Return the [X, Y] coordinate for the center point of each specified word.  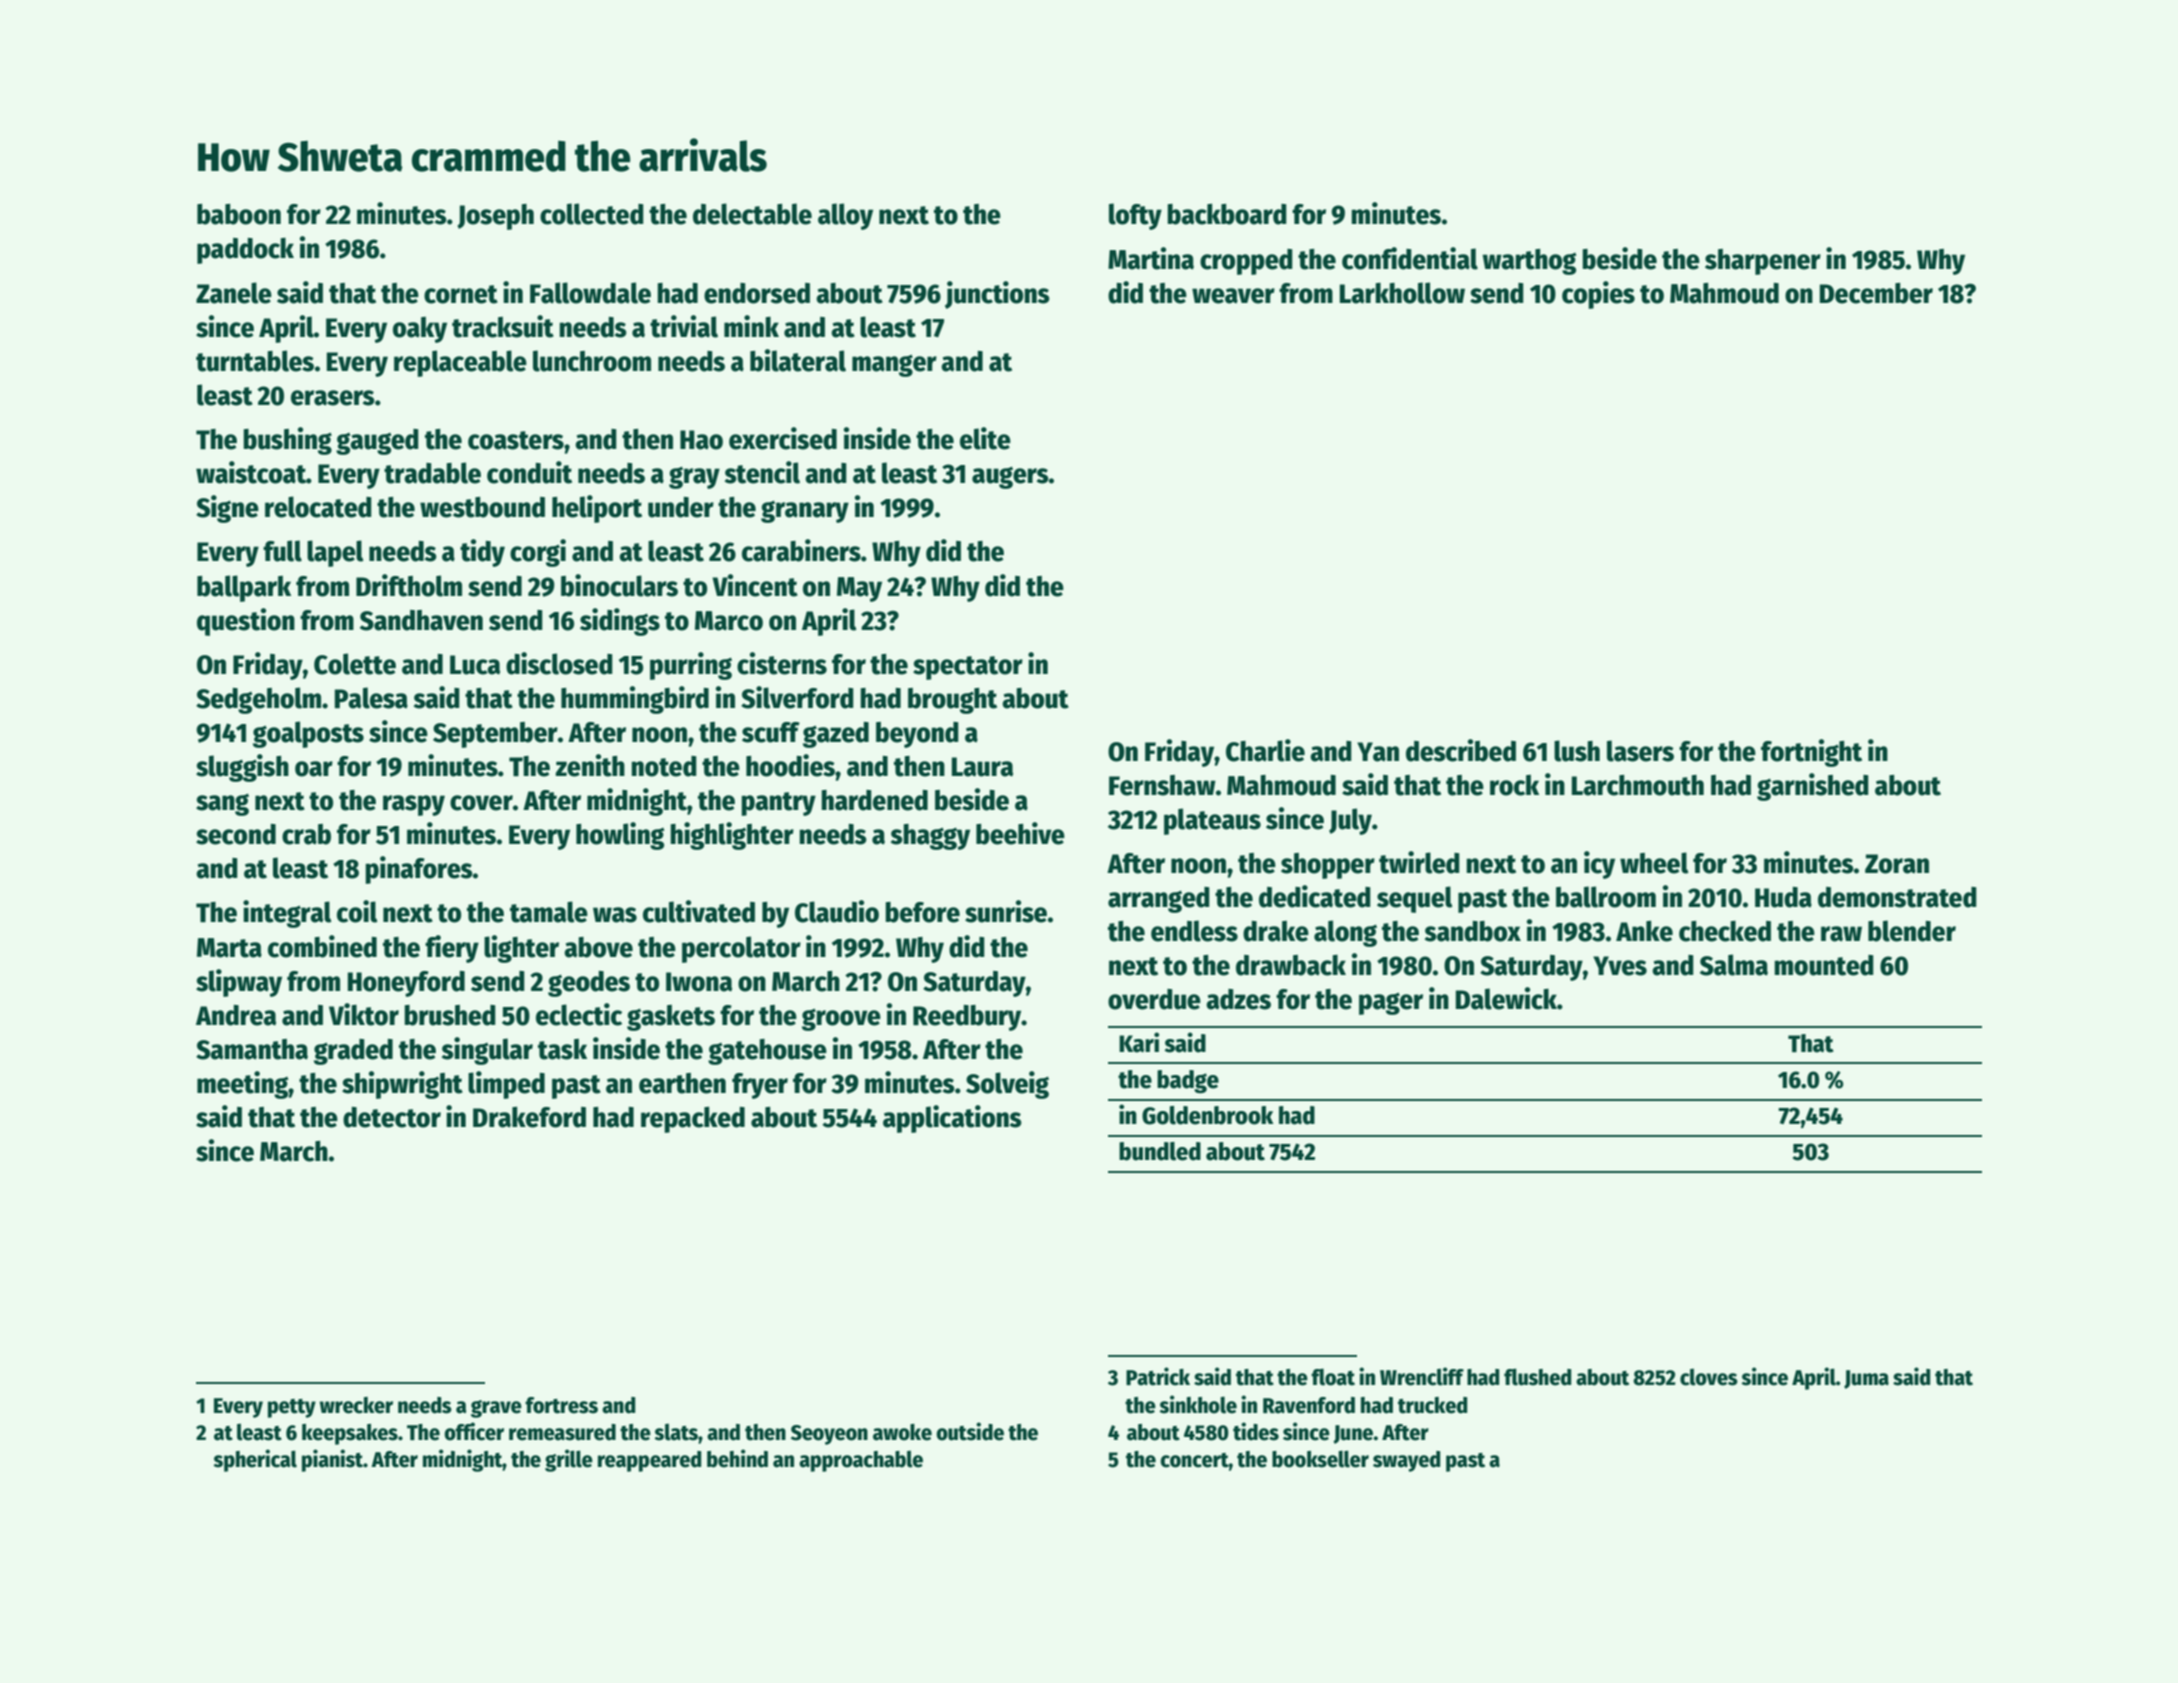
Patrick [1158, 1376]
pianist [332, 1460]
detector [392, 1117]
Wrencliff [1422, 1376]
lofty [1135, 216]
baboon [239, 214]
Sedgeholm [258, 700]
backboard [1227, 214]
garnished [1813, 787]
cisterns [782, 663]
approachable [861, 1461]
